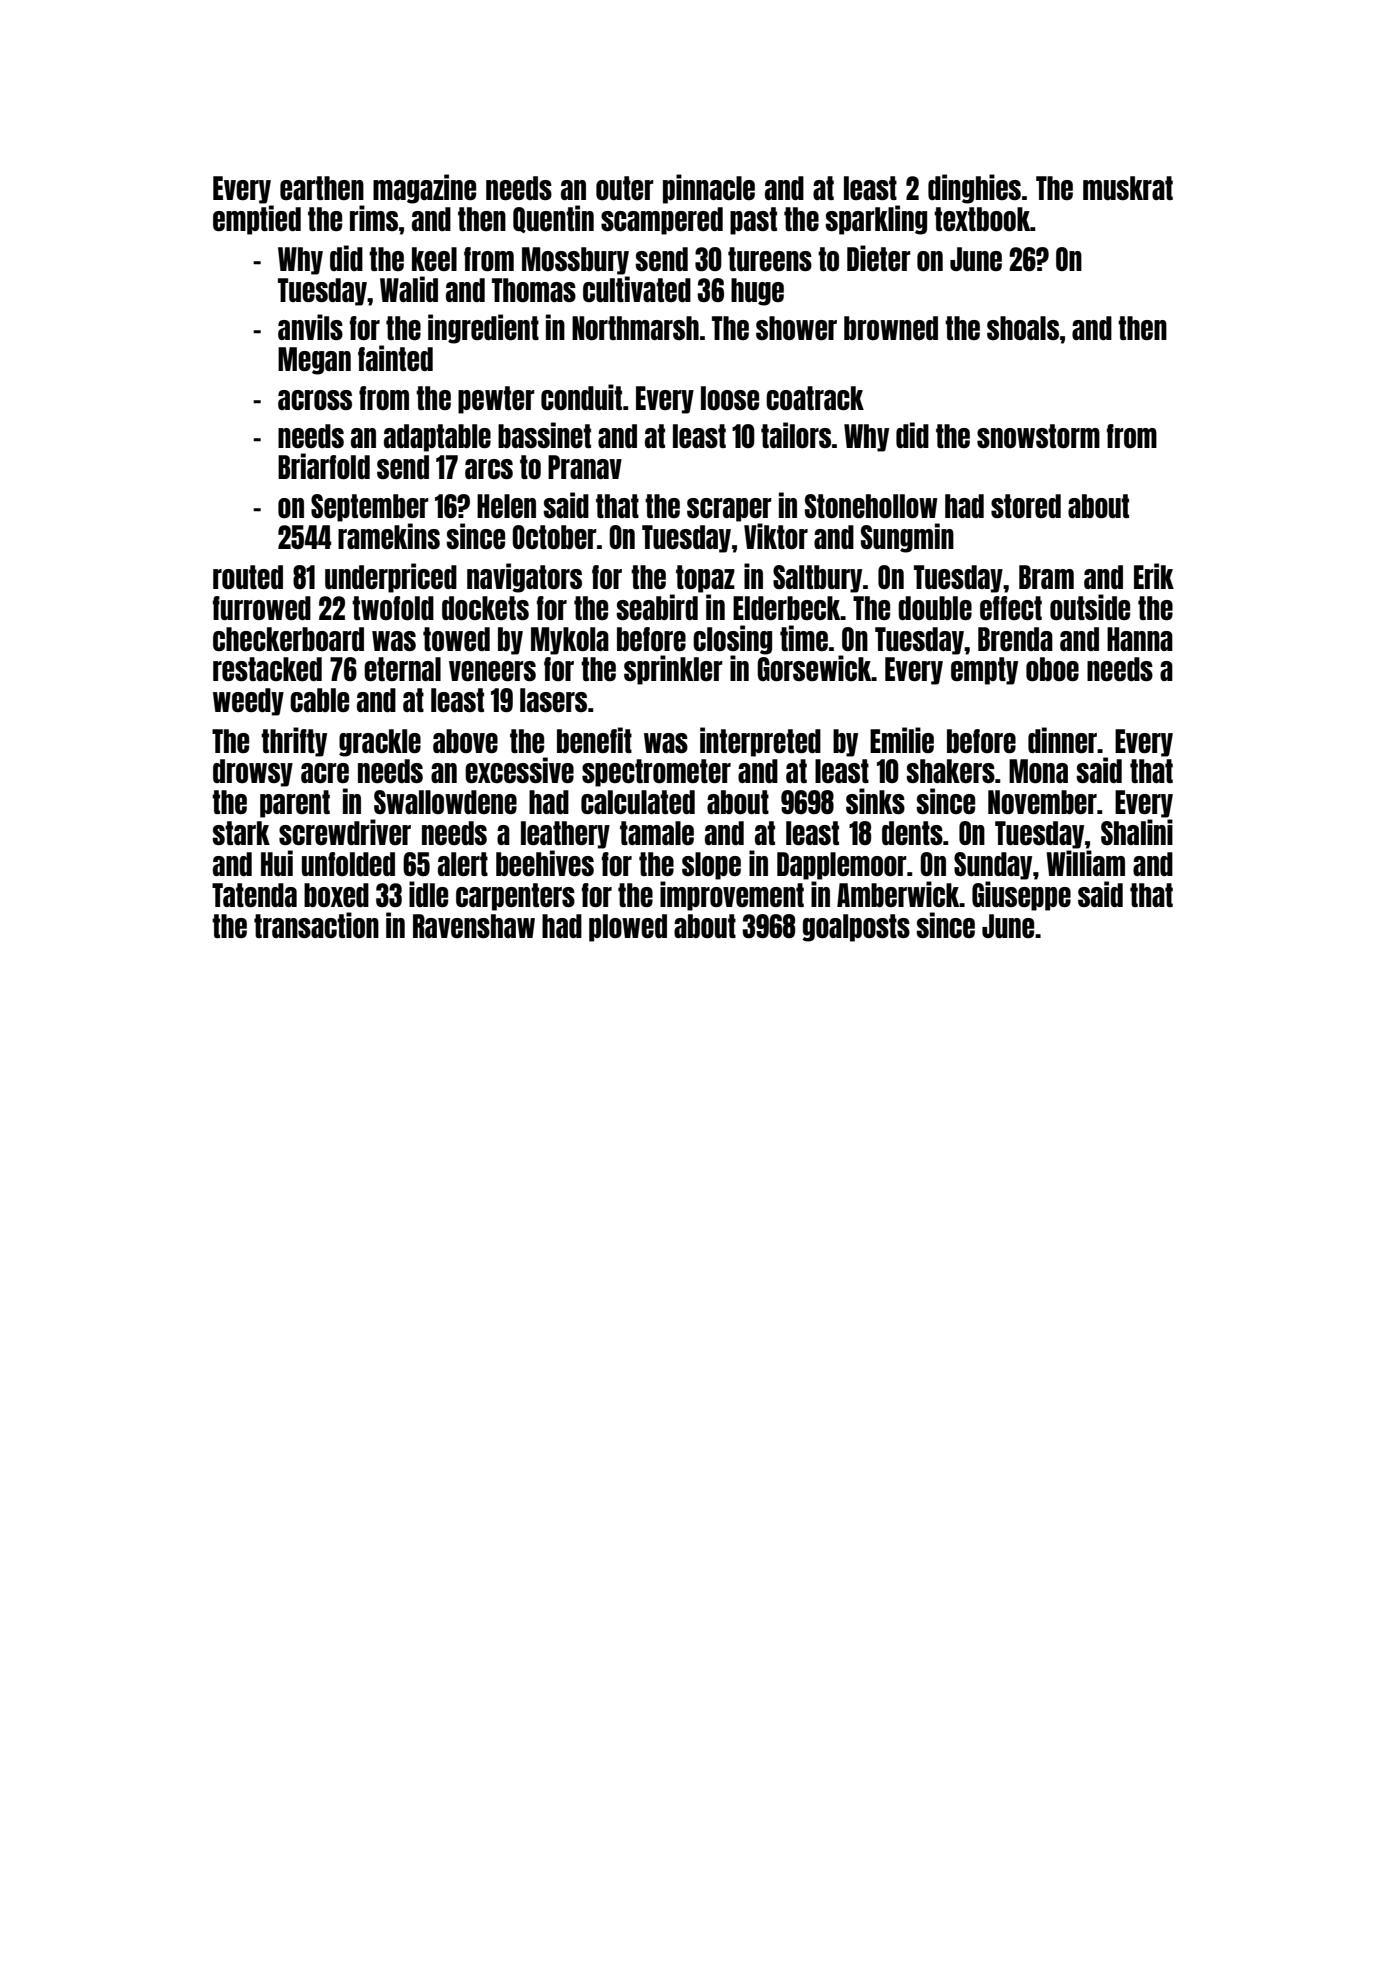 This image has width=1386, height=1969. I want to click on transaction, so click(316, 925).
